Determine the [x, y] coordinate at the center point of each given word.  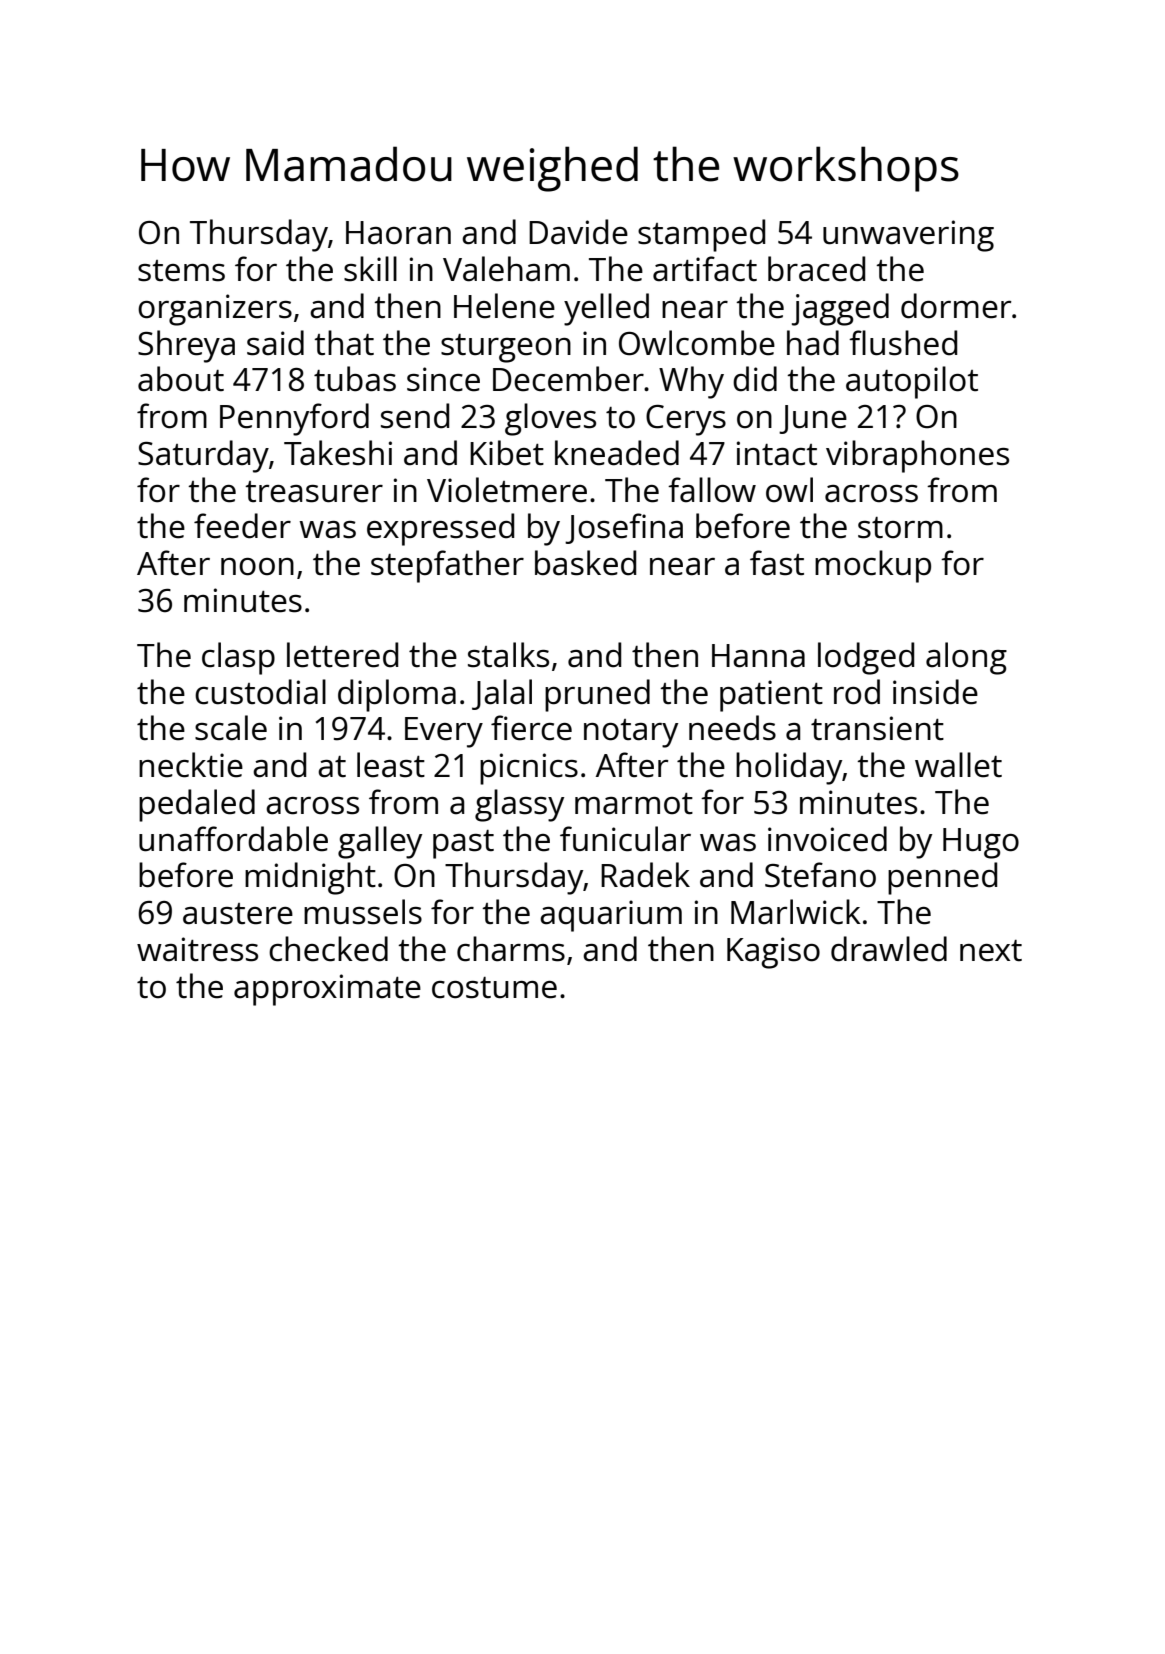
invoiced [827, 839]
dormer [956, 306]
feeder [242, 526]
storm [900, 528]
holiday [789, 768]
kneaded [617, 453]
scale [231, 728]
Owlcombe [697, 343]
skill [370, 269]
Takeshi [338, 453]
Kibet [507, 453]
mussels [363, 912]
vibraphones [917, 456]
